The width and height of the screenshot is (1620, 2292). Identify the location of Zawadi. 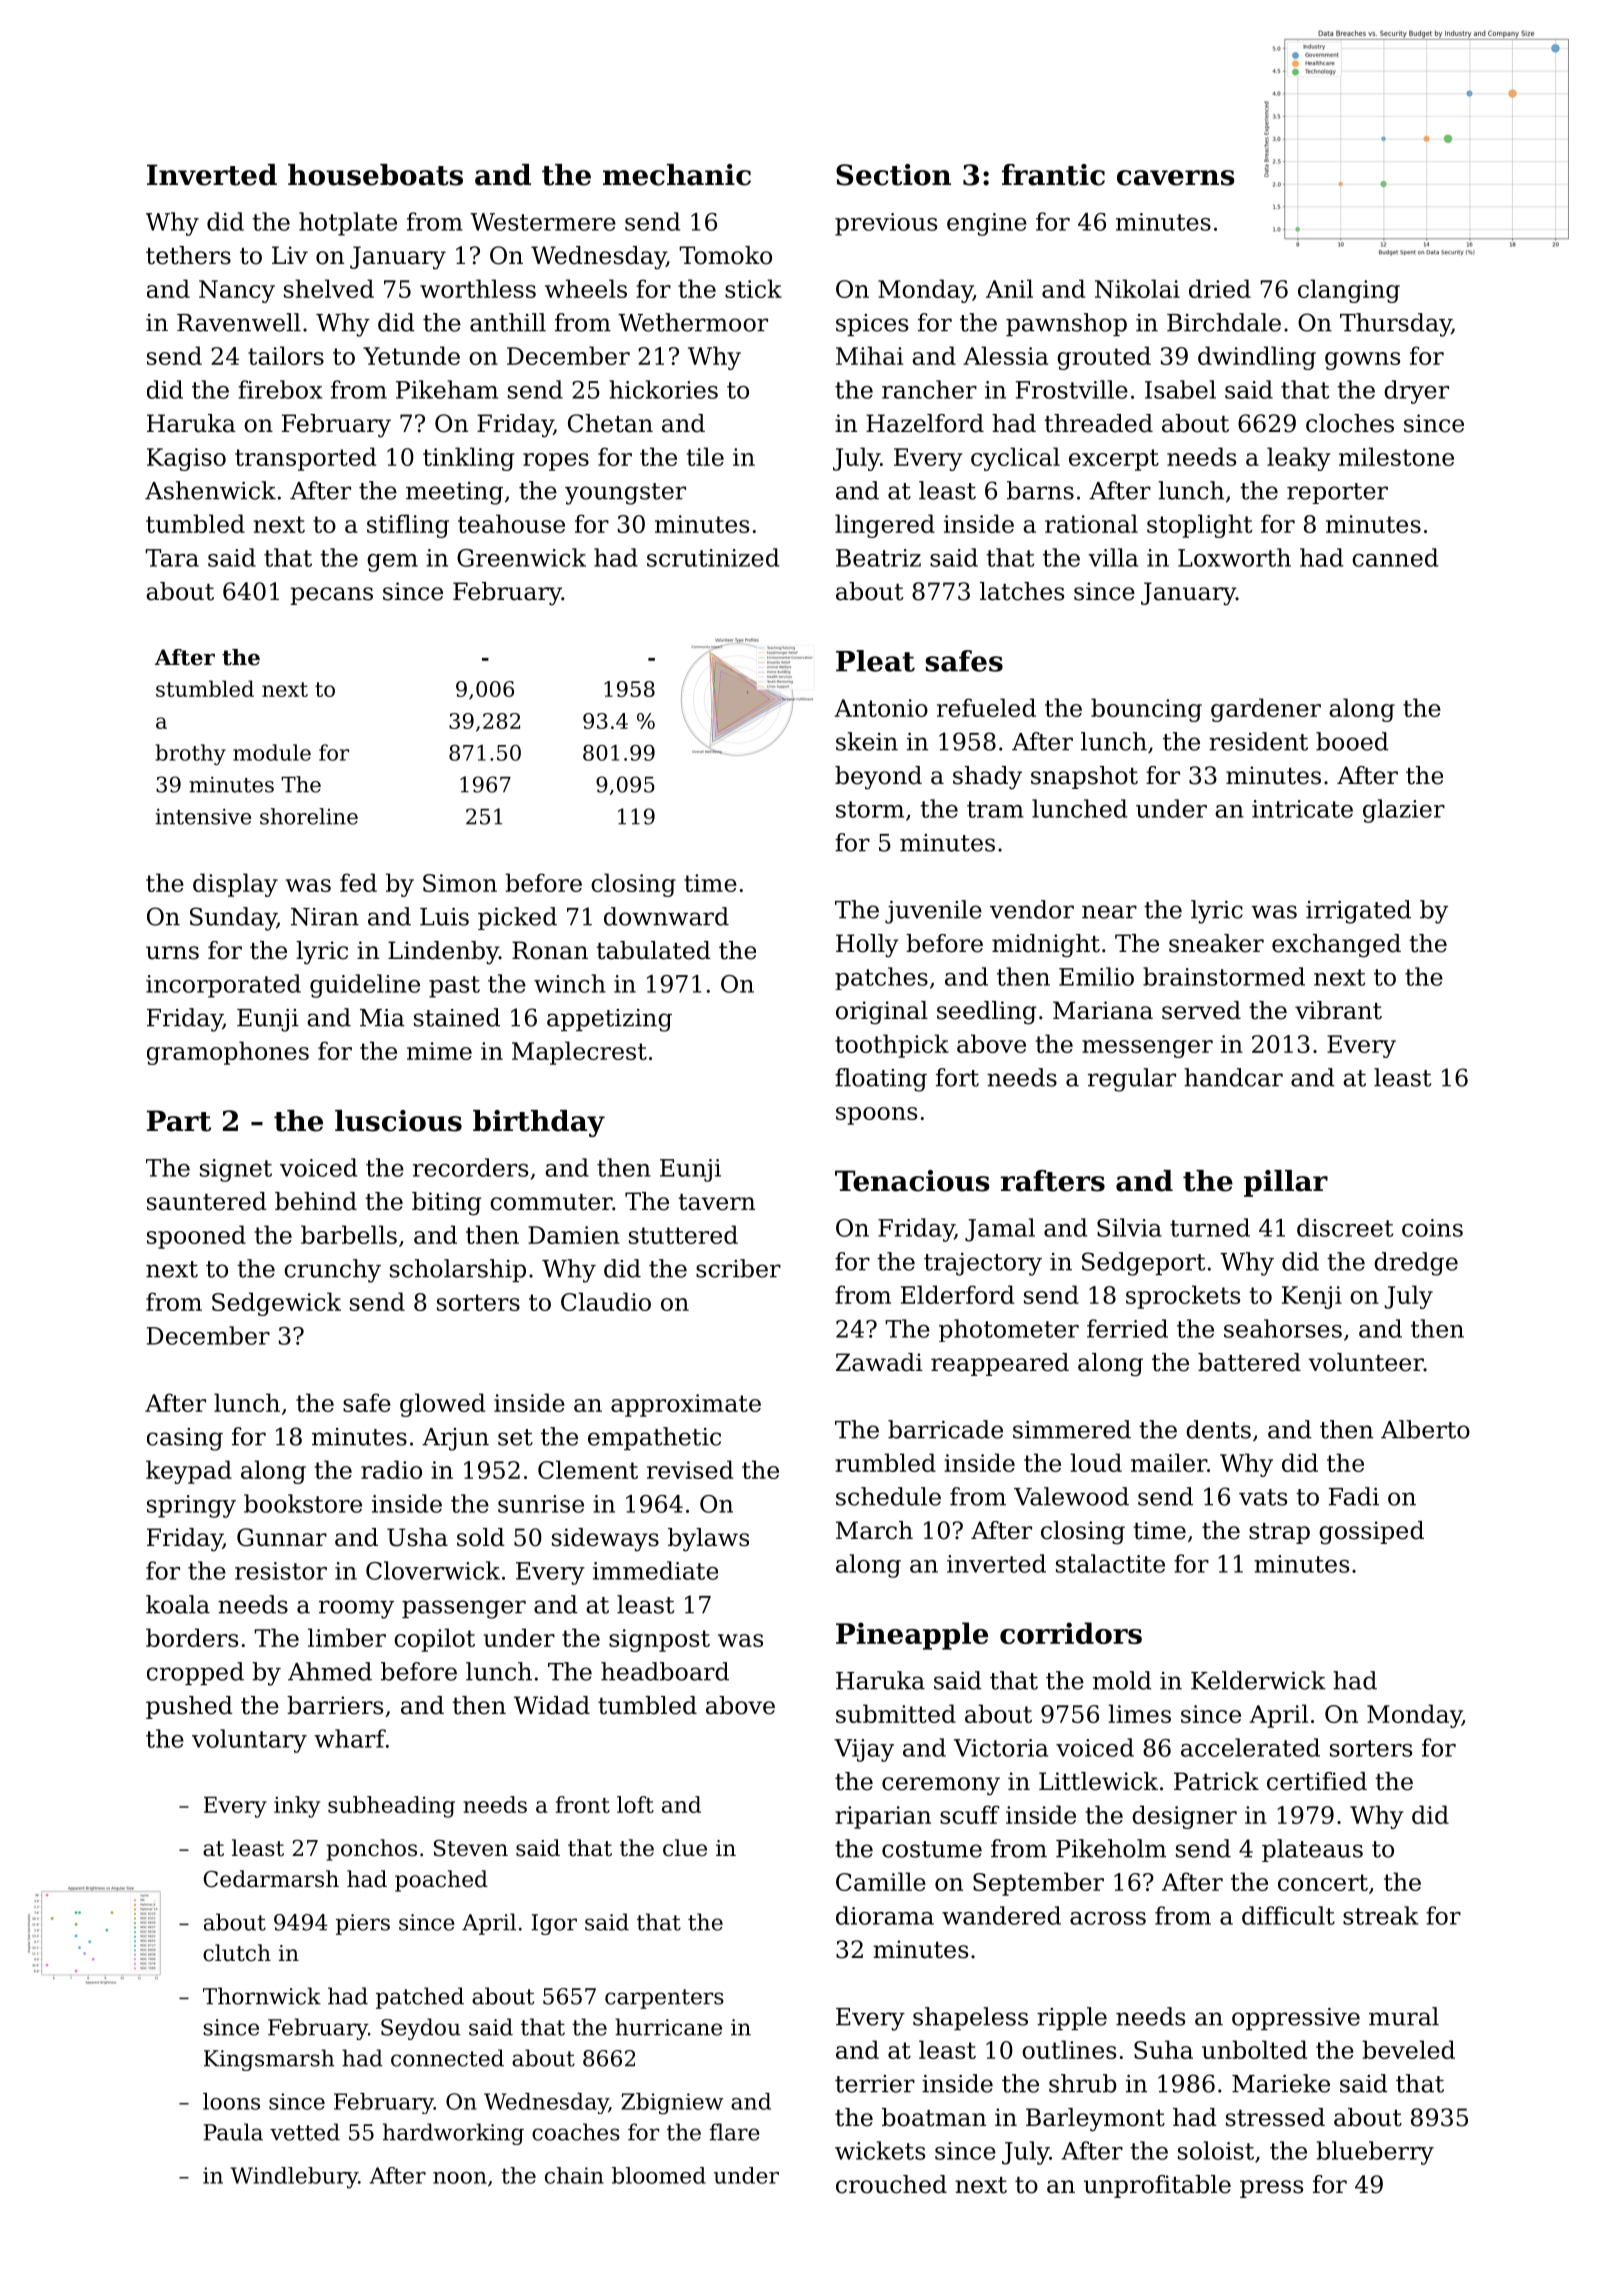
(879, 1362).
